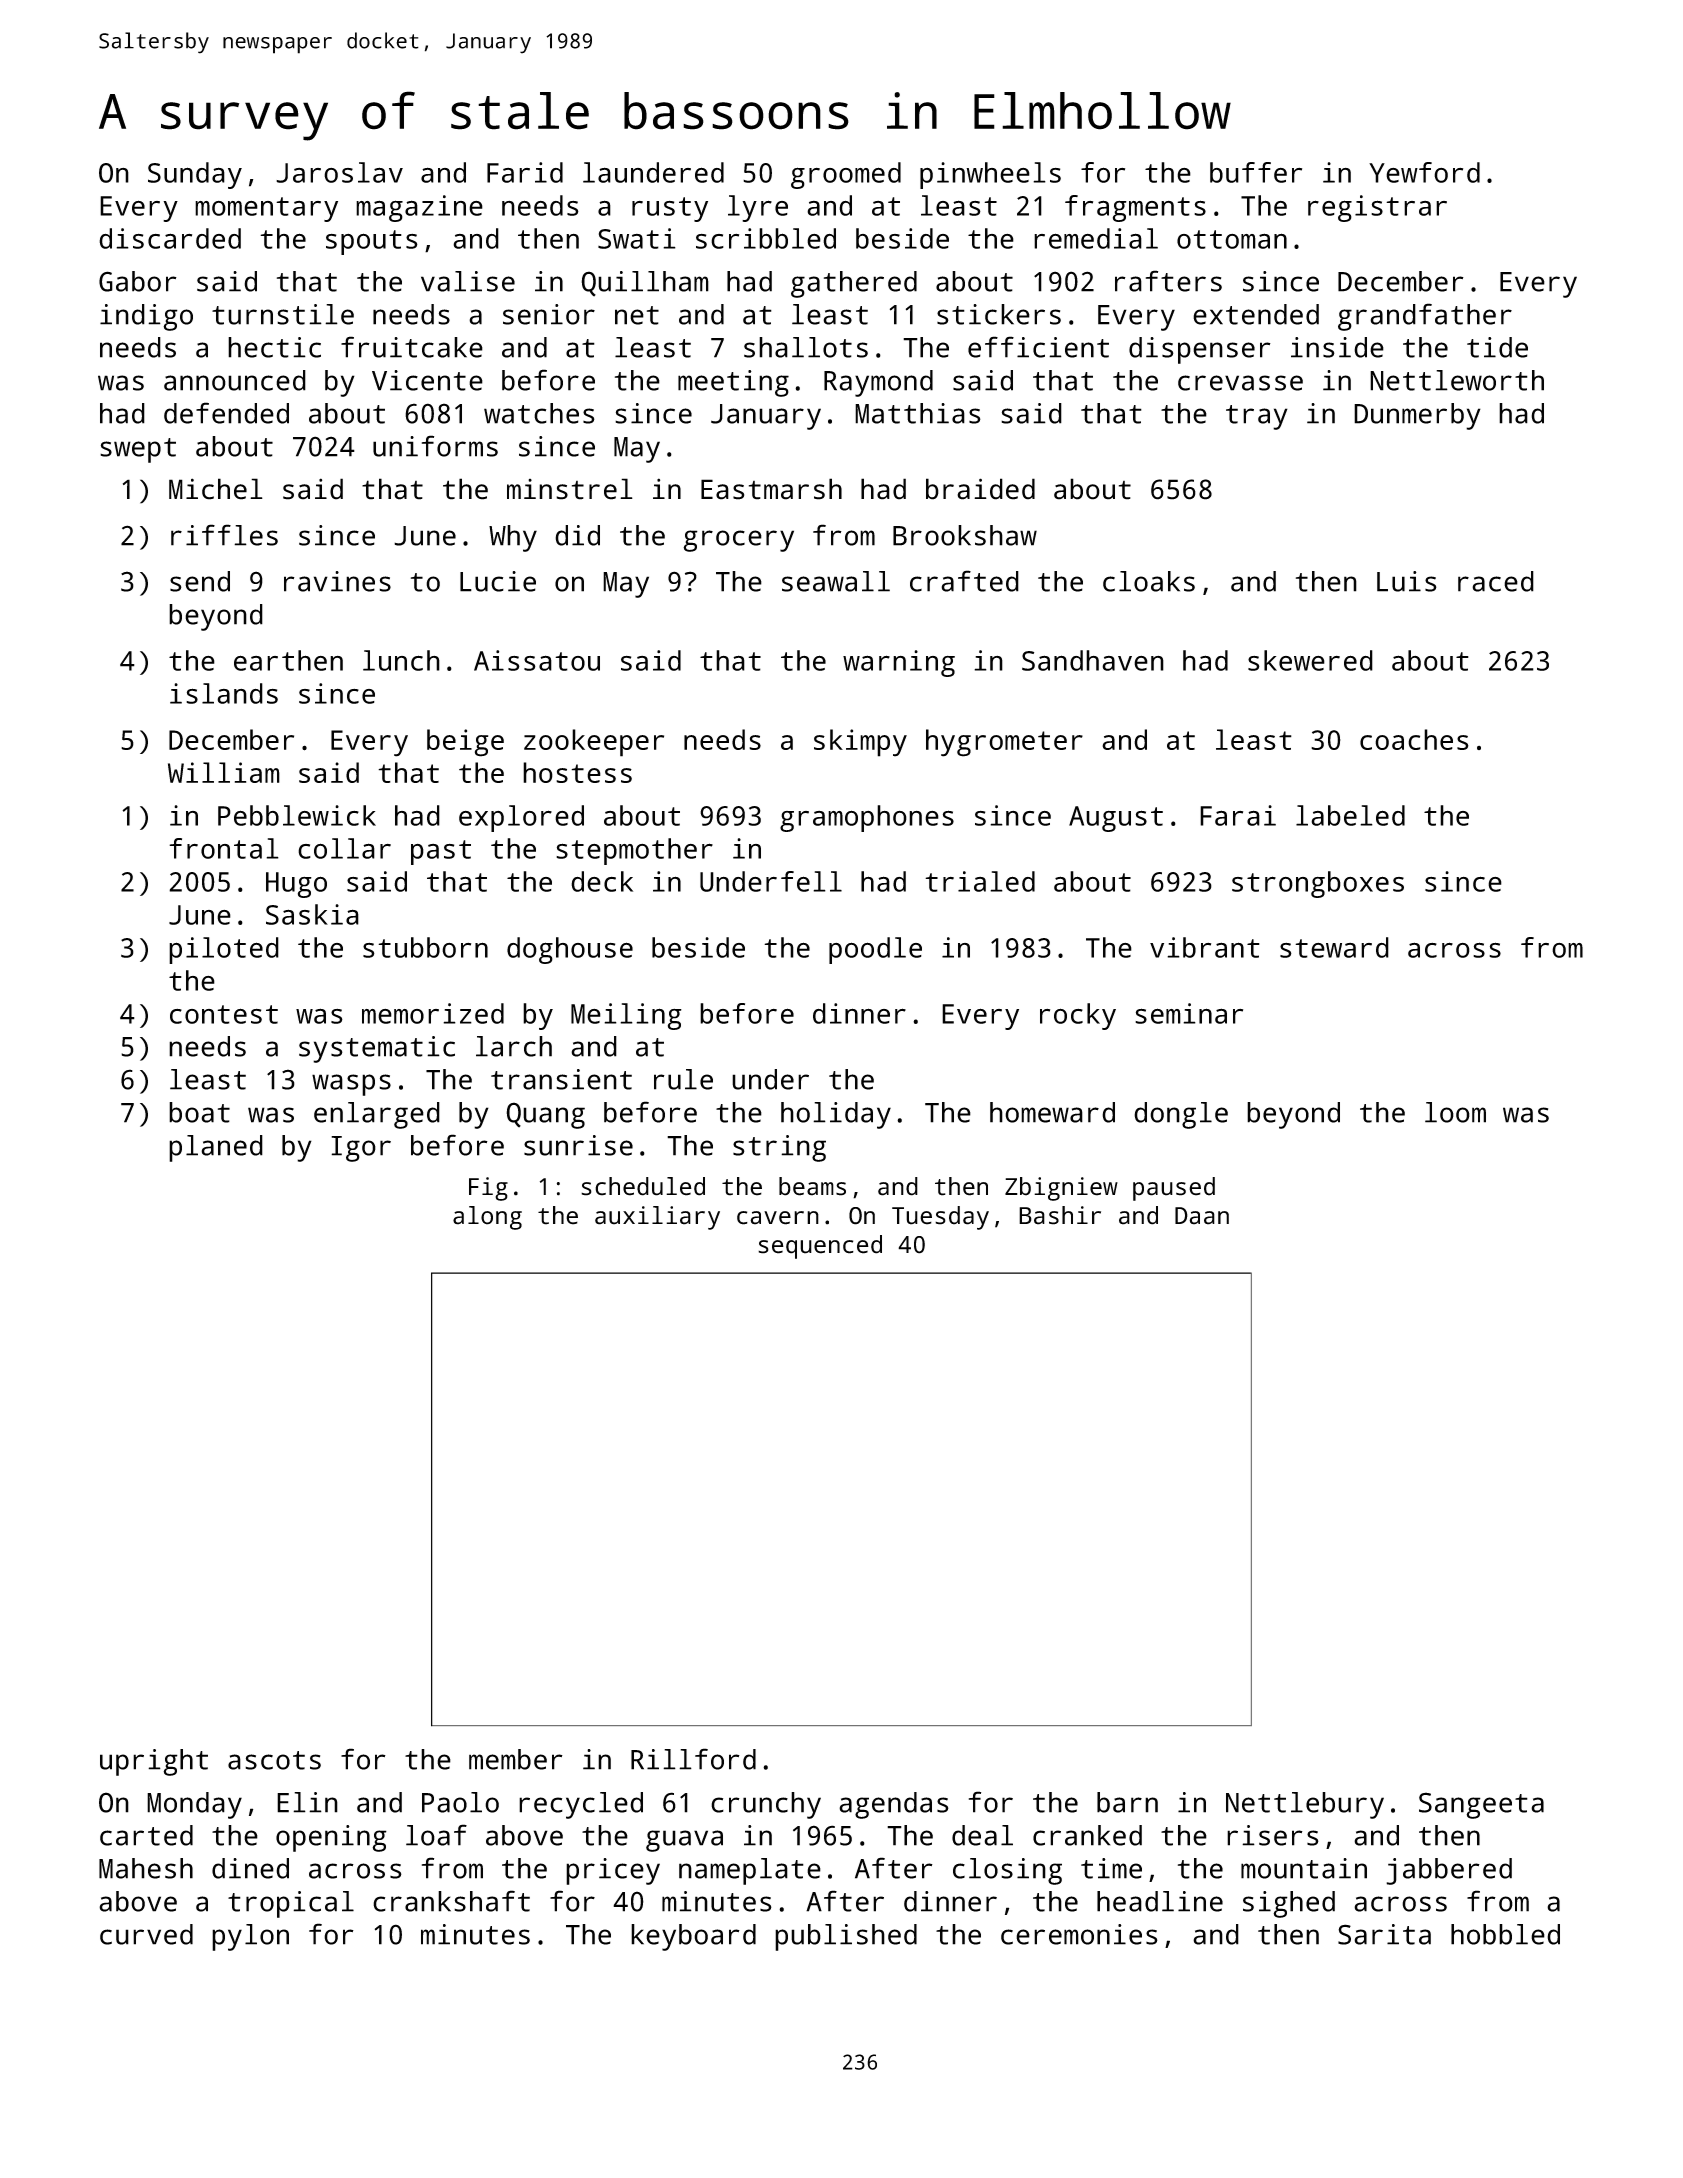 This image has height=2178, width=1683. I want to click on trialed, so click(980, 881).
